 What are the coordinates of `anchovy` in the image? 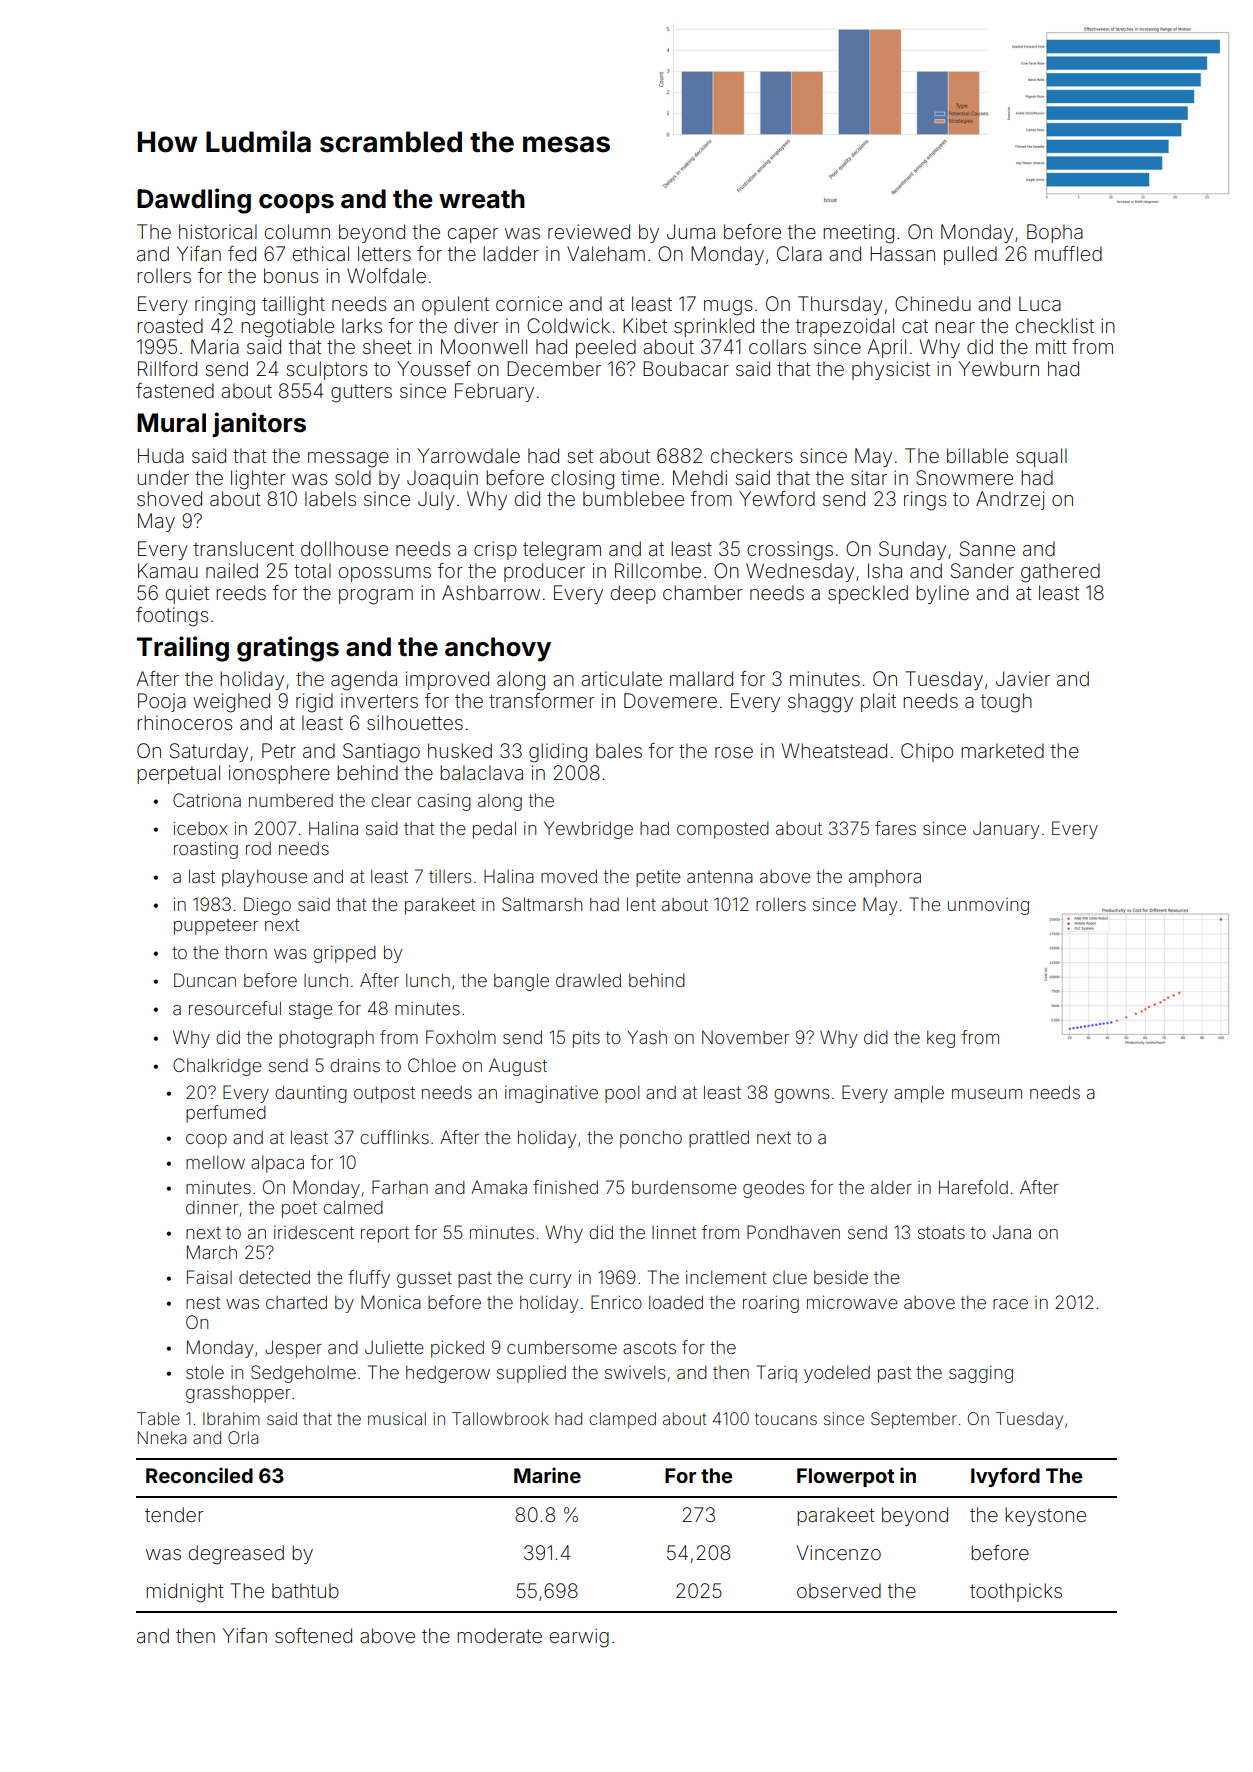 It's located at (498, 649).
